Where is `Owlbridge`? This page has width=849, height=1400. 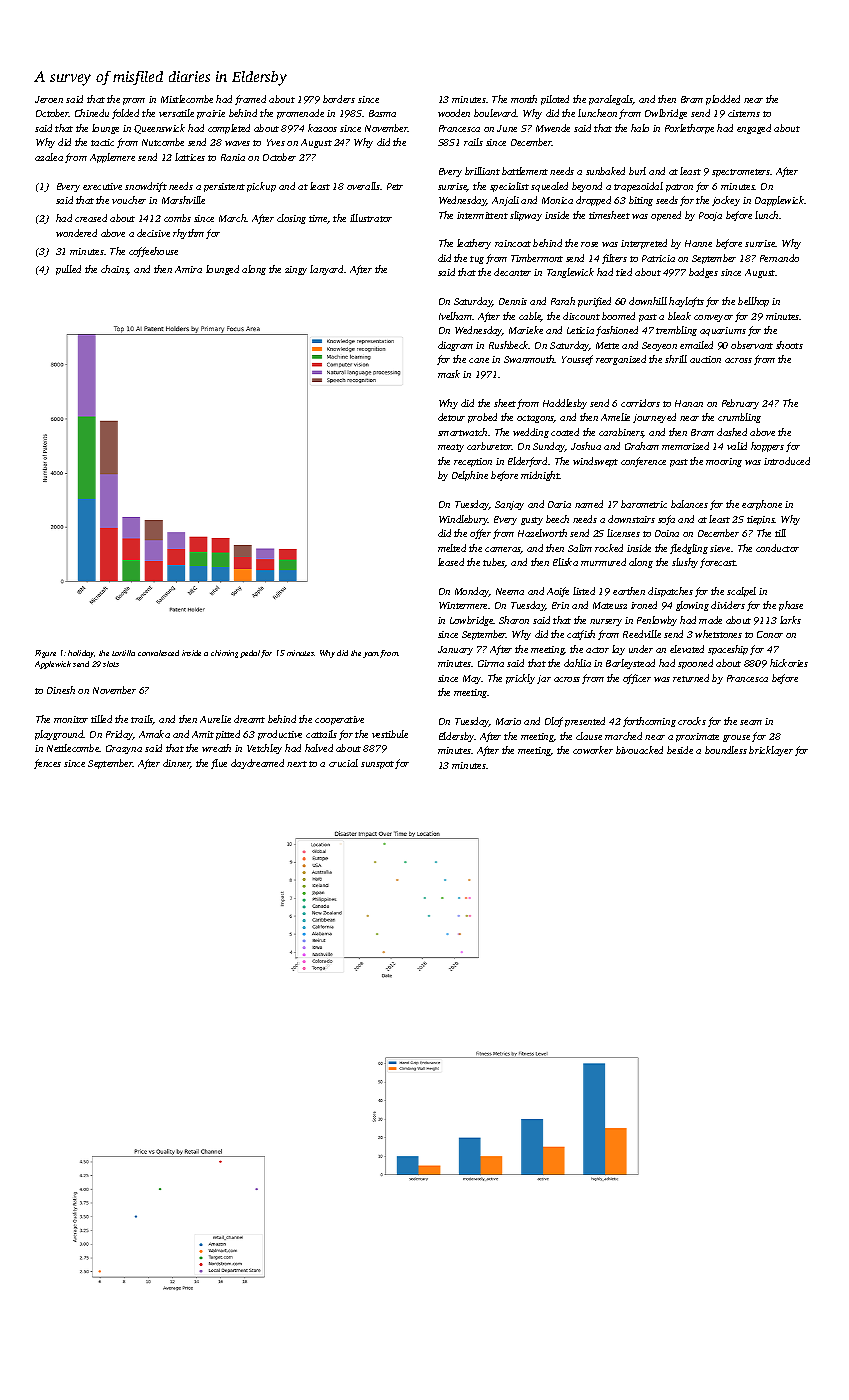 Owlbridge is located at coordinates (666, 114).
